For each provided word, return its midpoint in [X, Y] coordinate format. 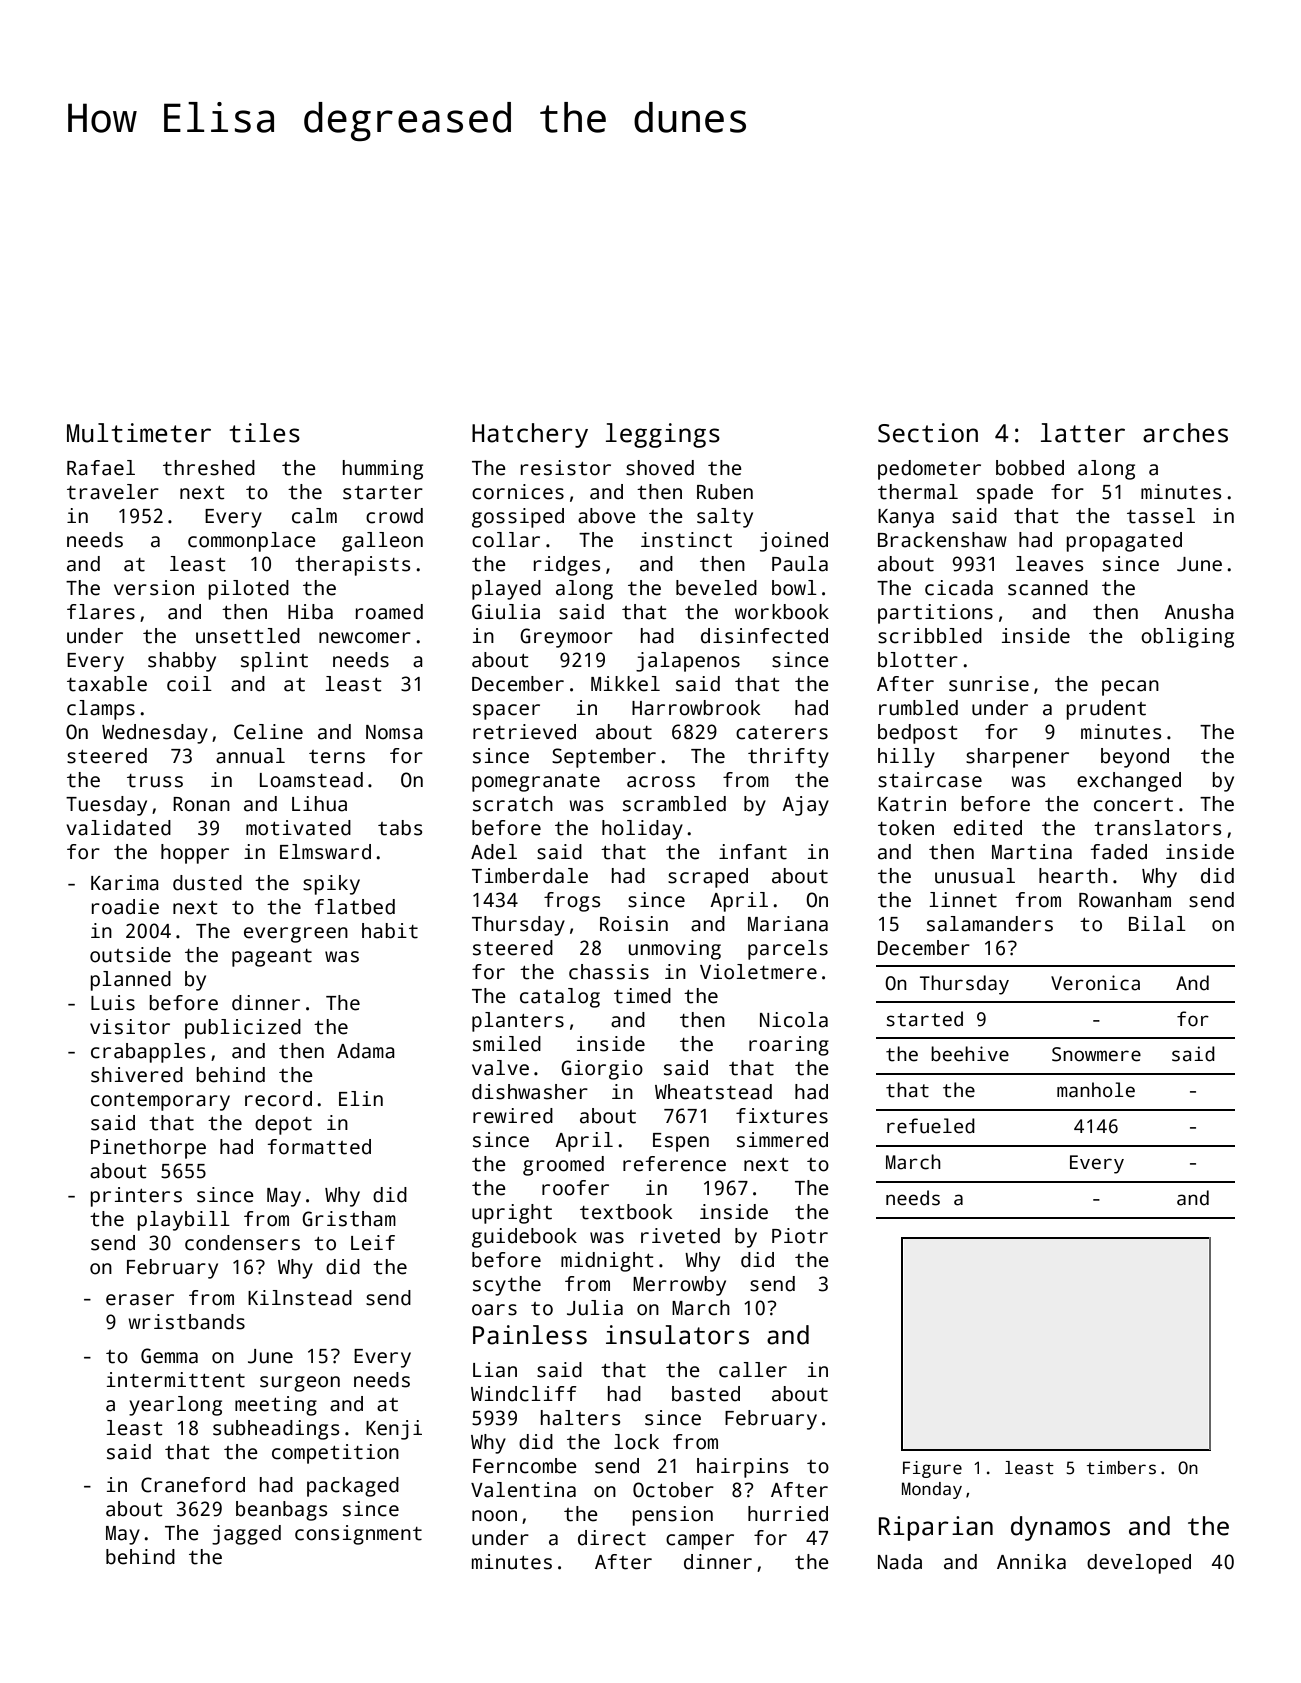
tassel [1161, 516]
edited [988, 828]
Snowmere [1096, 1054]
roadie [125, 907]
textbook [626, 1212]
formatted [319, 1147]
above [607, 516]
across [661, 782]
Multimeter [139, 433]
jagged [246, 1535]
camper [700, 1542]
